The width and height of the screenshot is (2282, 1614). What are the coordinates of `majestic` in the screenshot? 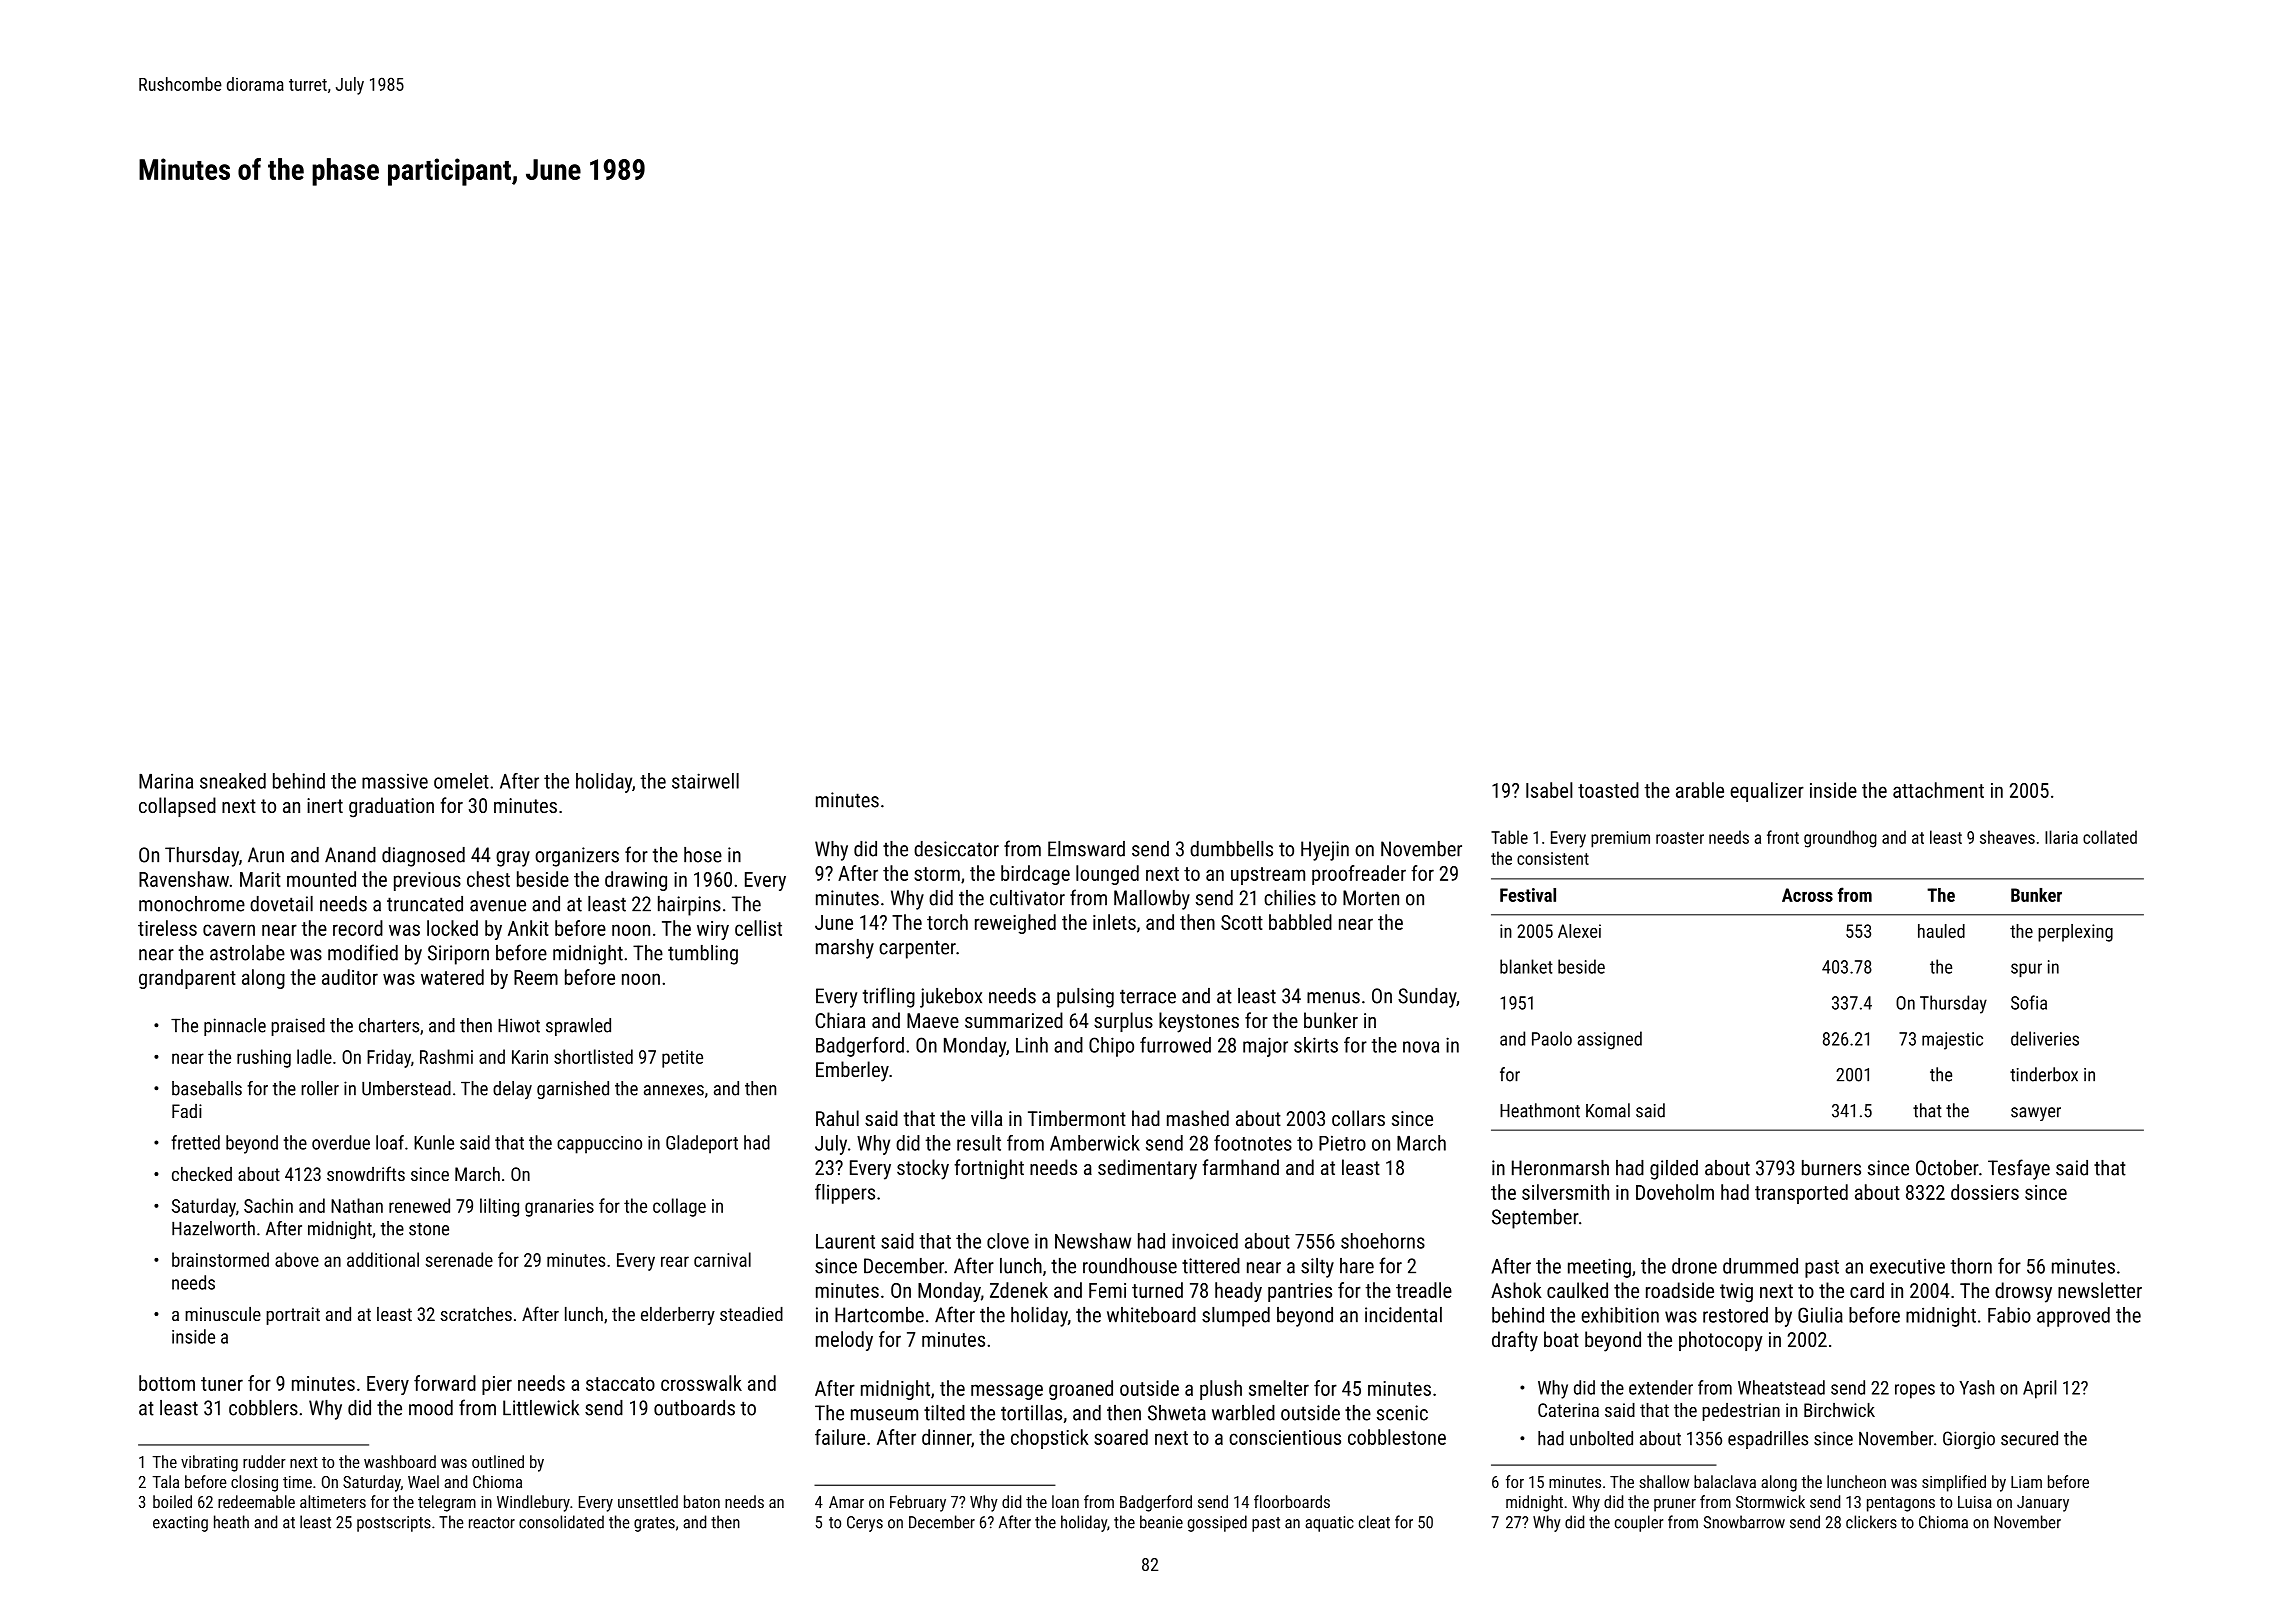 It's located at (1952, 1041).
